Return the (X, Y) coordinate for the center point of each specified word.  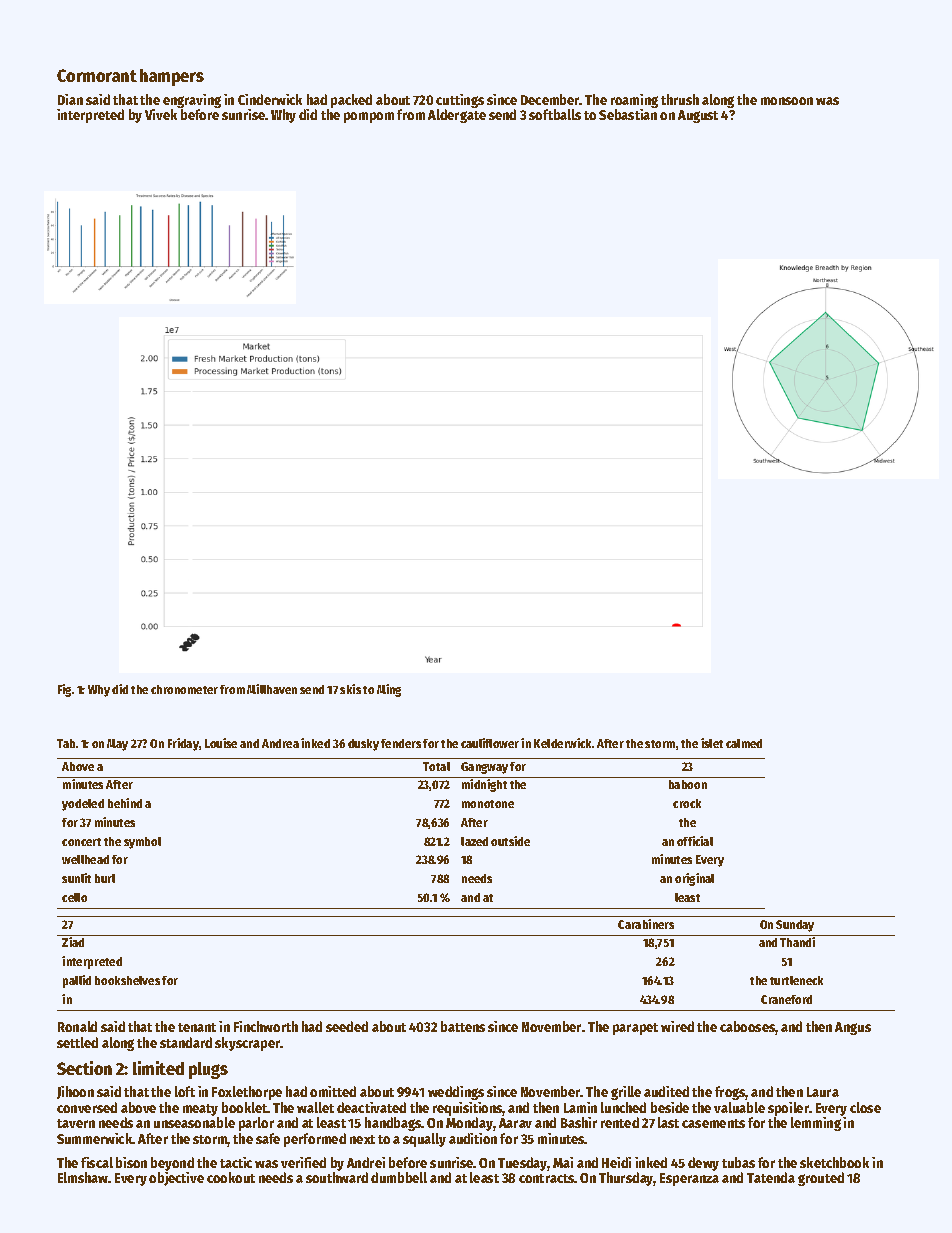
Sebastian (628, 114)
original (694, 879)
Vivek (161, 114)
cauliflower (490, 743)
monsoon (787, 101)
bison (131, 1162)
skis (350, 689)
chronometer (184, 689)
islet (712, 743)
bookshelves (127, 980)
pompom (369, 117)
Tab (66, 743)
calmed (744, 743)
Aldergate (457, 116)
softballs (555, 114)
